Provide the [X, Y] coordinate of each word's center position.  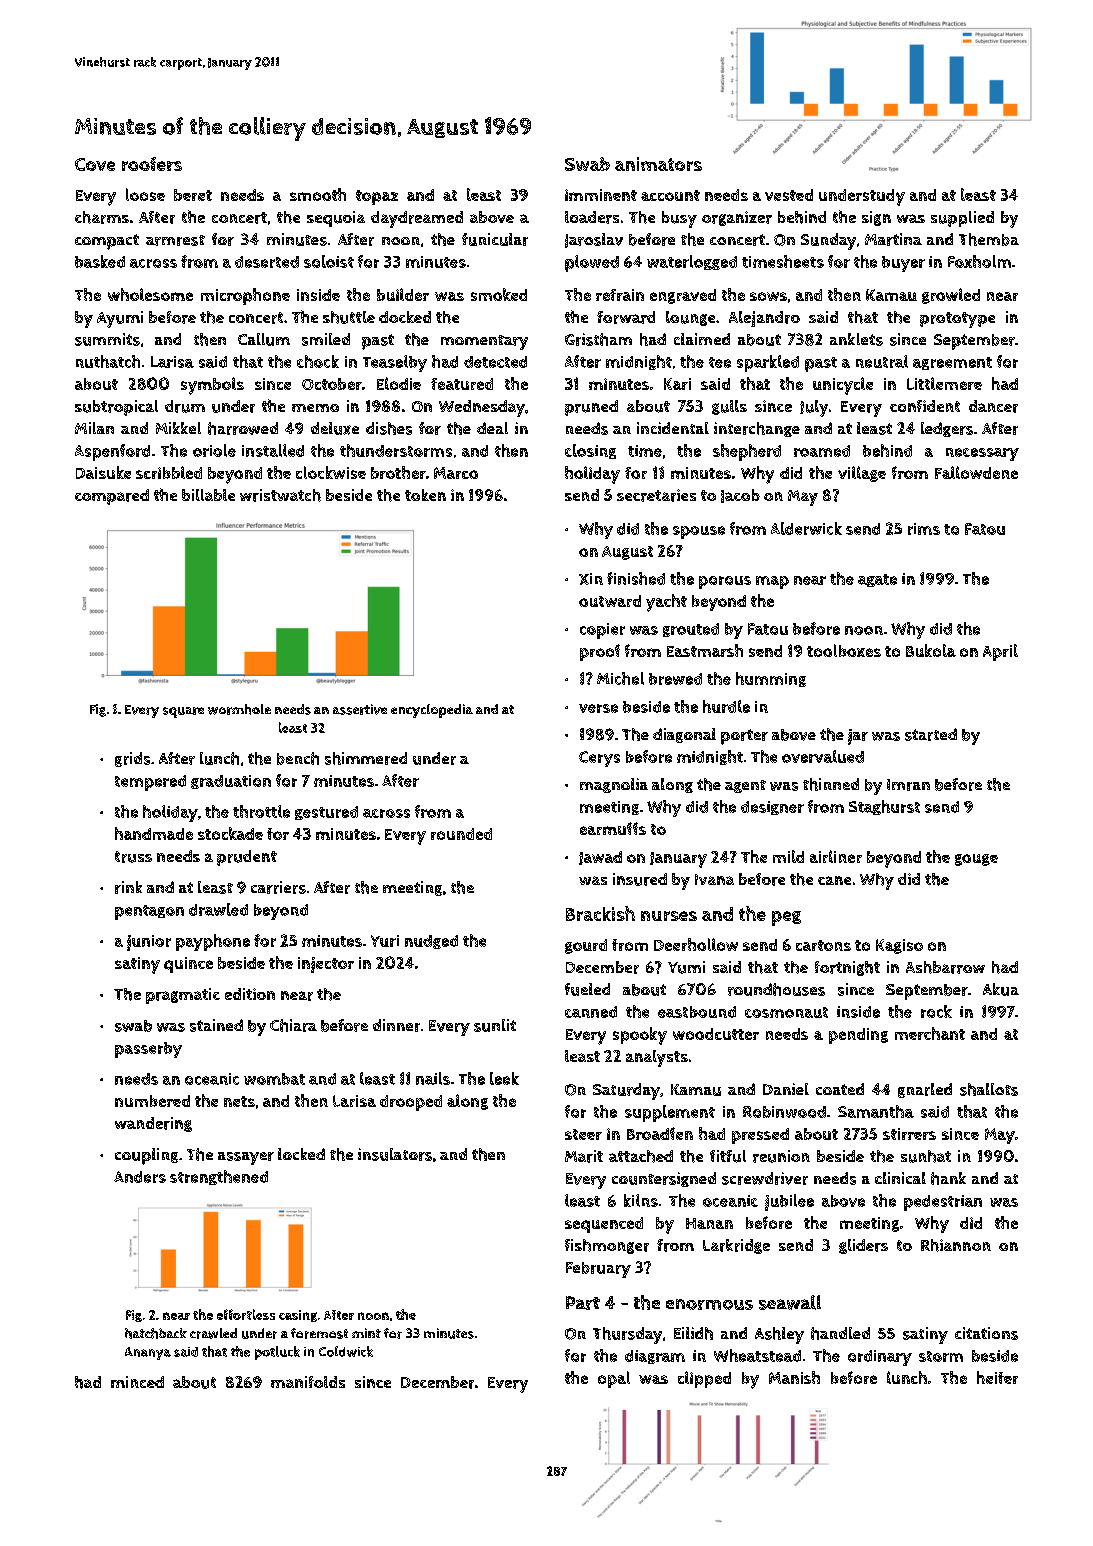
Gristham [598, 339]
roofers [152, 164]
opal [614, 1379]
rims [924, 529]
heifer [997, 1377]
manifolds [308, 1382]
